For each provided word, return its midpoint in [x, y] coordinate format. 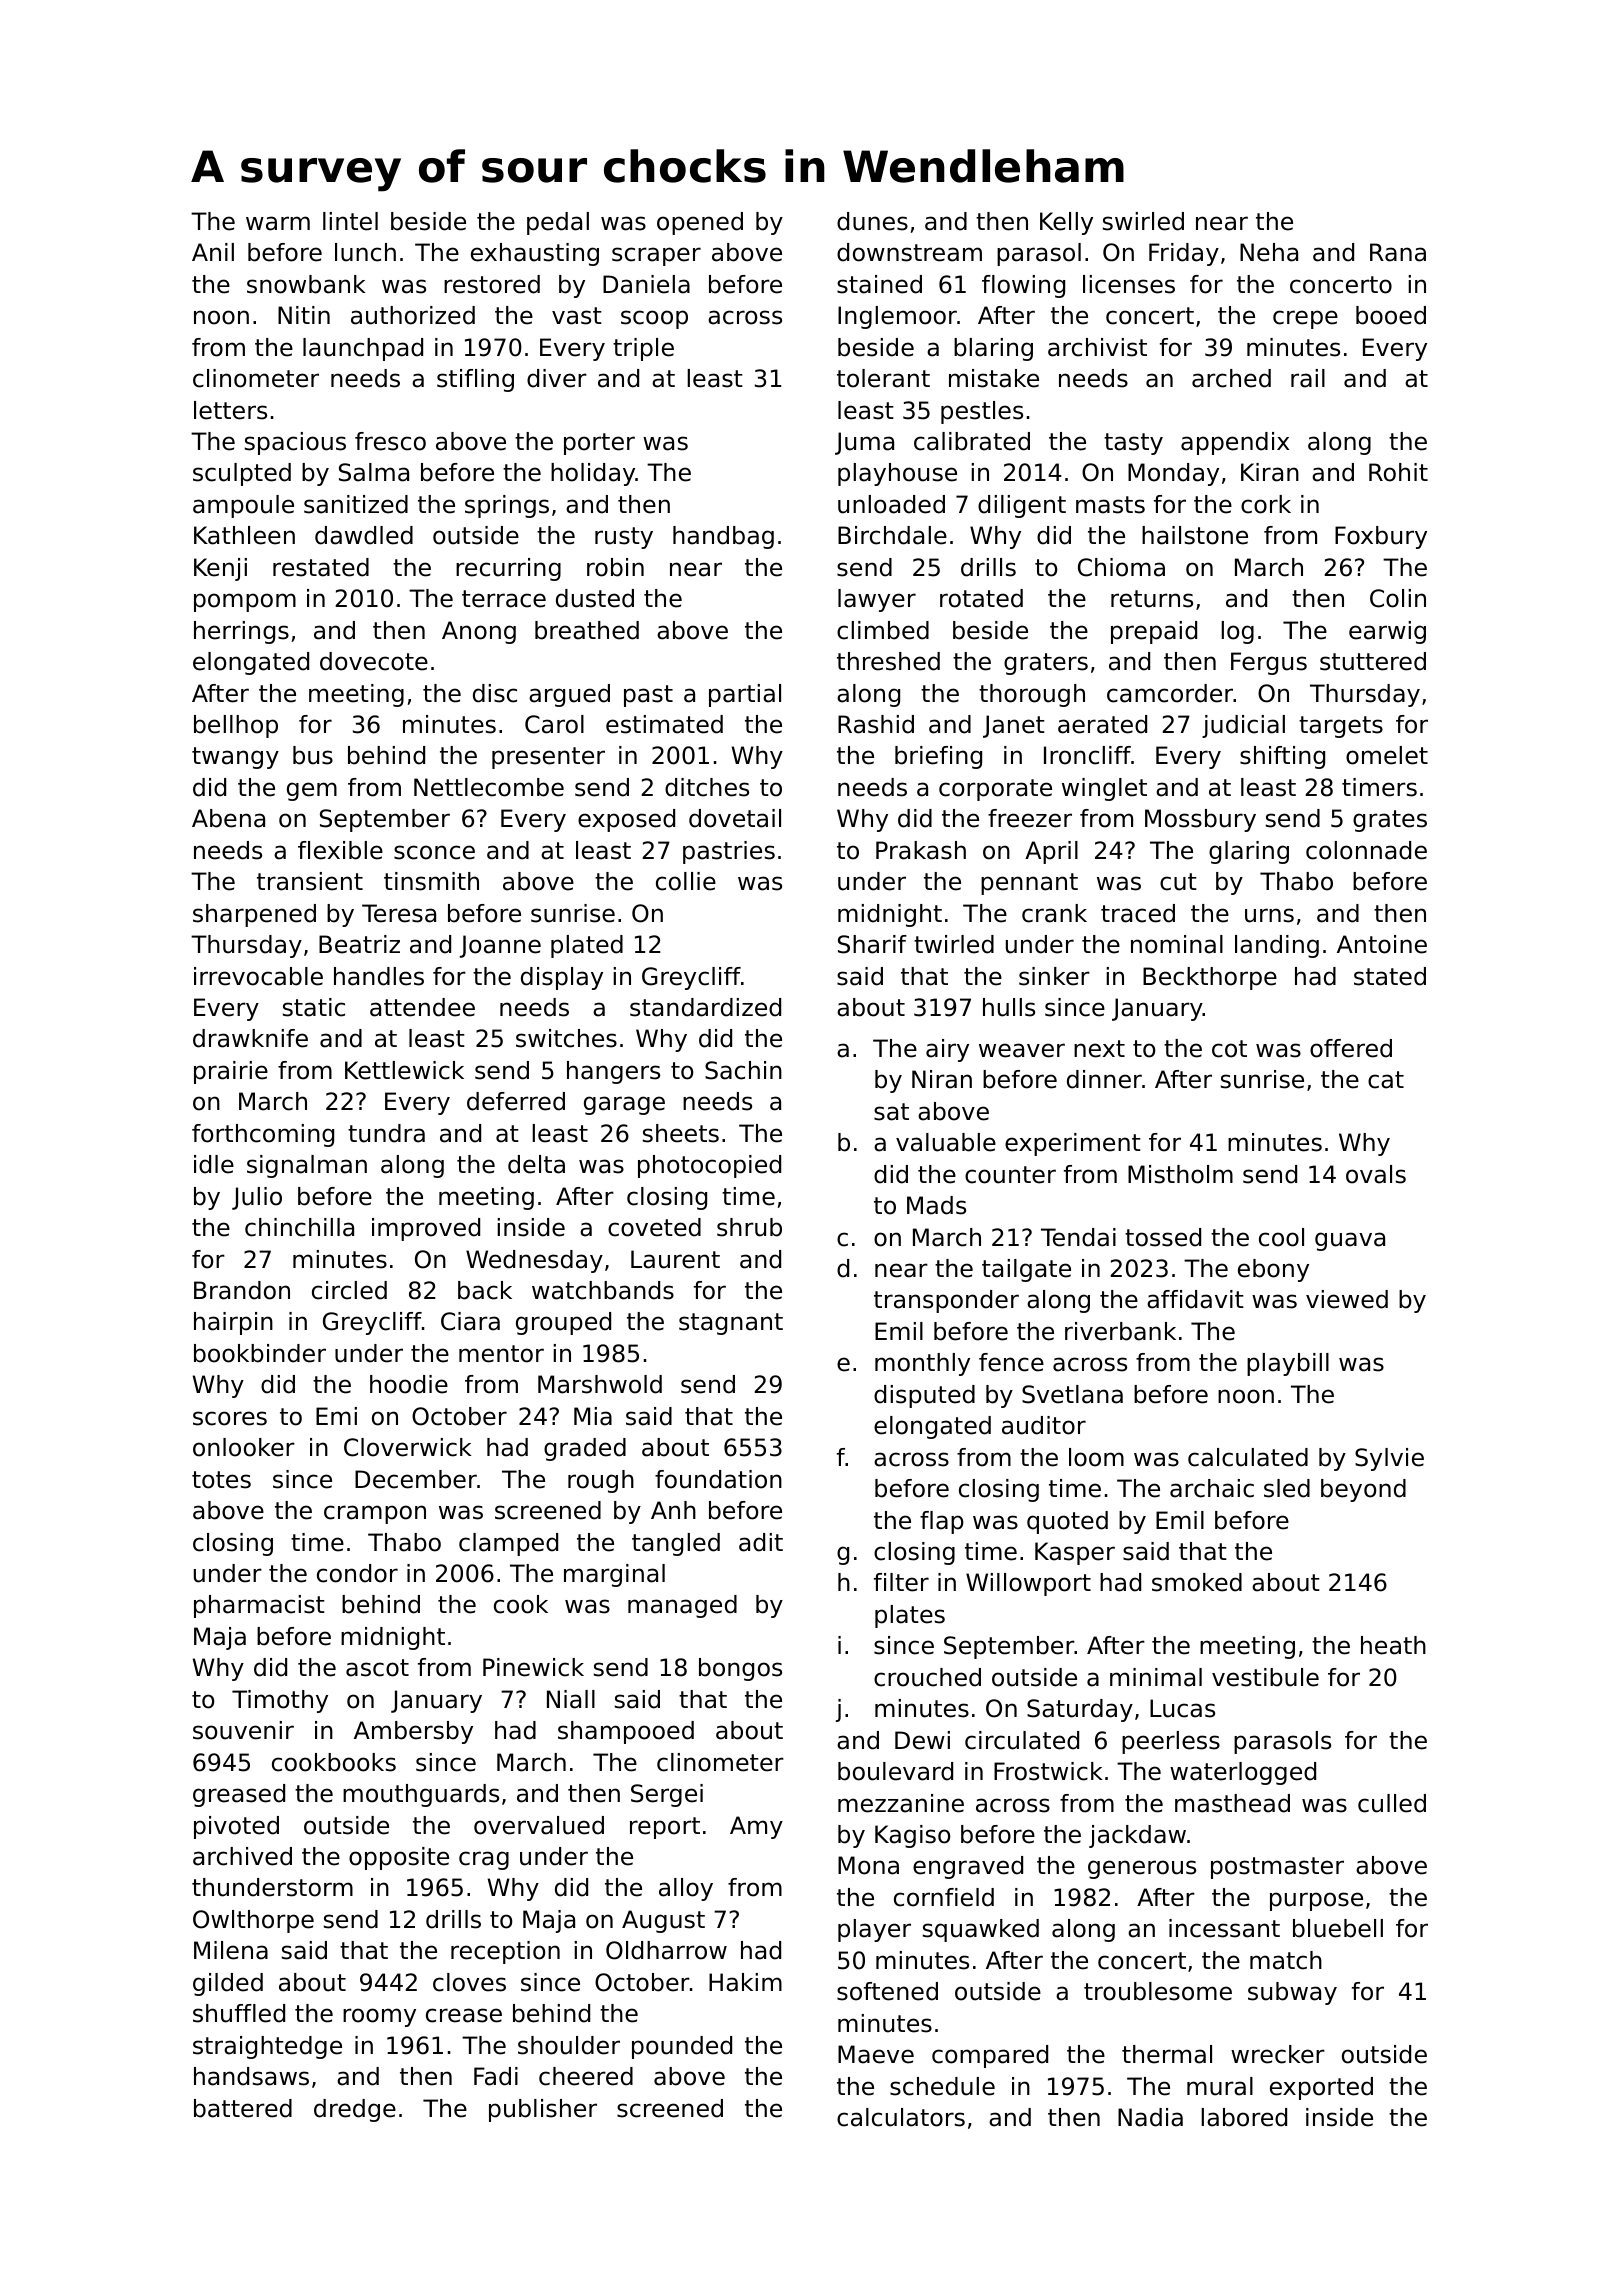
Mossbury [1200, 820]
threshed [888, 661]
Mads [936, 1205]
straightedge [267, 2047]
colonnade [1366, 850]
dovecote [374, 661]
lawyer [877, 600]
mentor [501, 1354]
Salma [374, 472]
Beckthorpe [1210, 978]
